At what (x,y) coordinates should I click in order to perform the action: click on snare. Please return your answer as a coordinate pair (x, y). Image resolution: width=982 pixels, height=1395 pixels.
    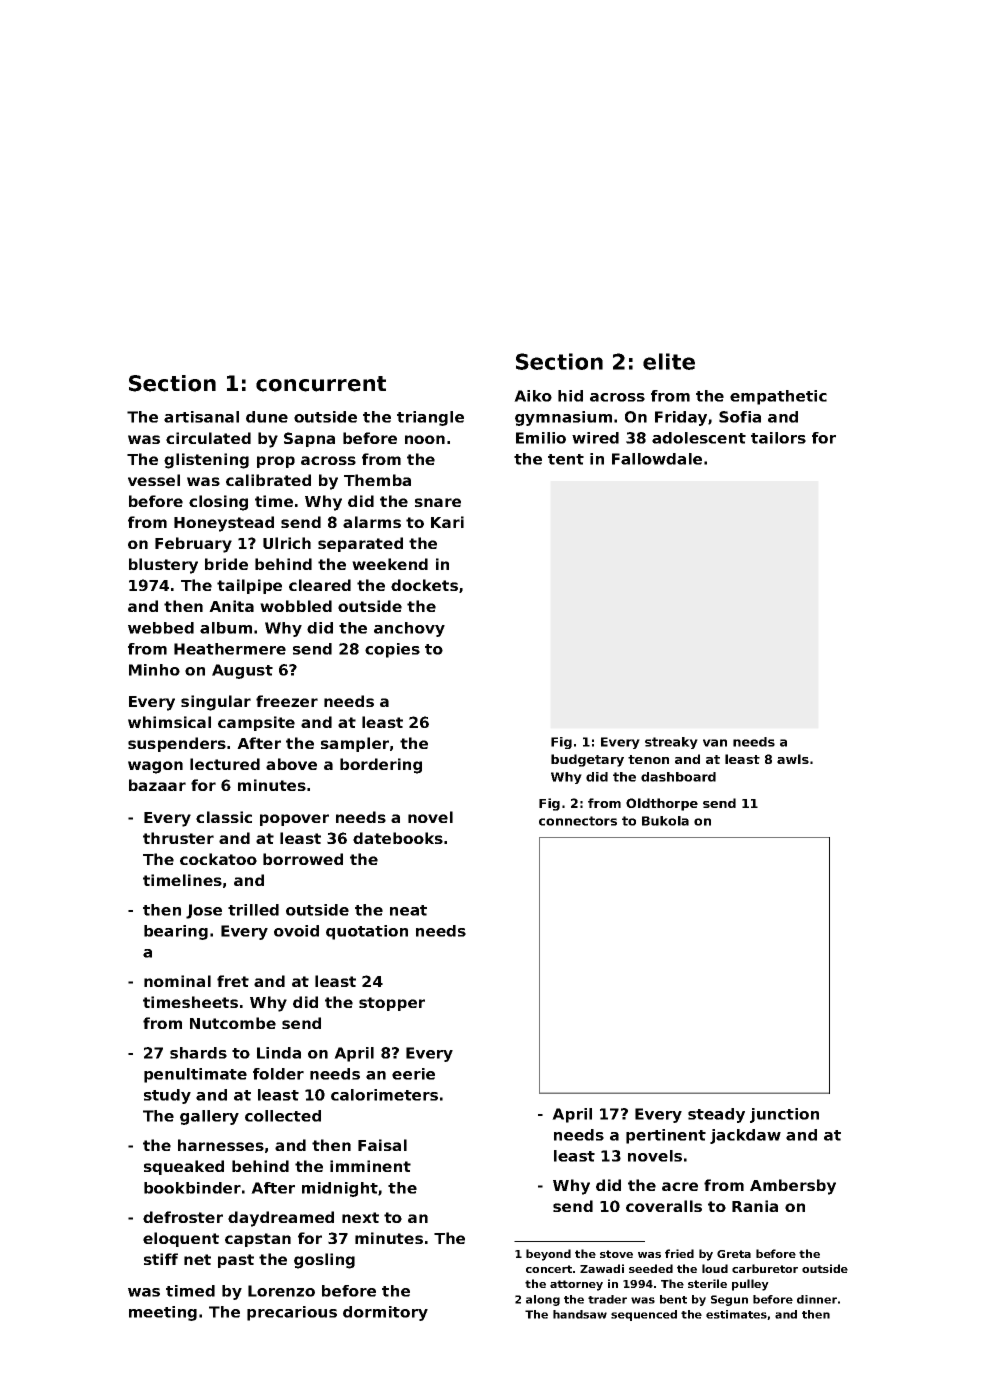
    Looking at the image, I should click on (438, 502).
